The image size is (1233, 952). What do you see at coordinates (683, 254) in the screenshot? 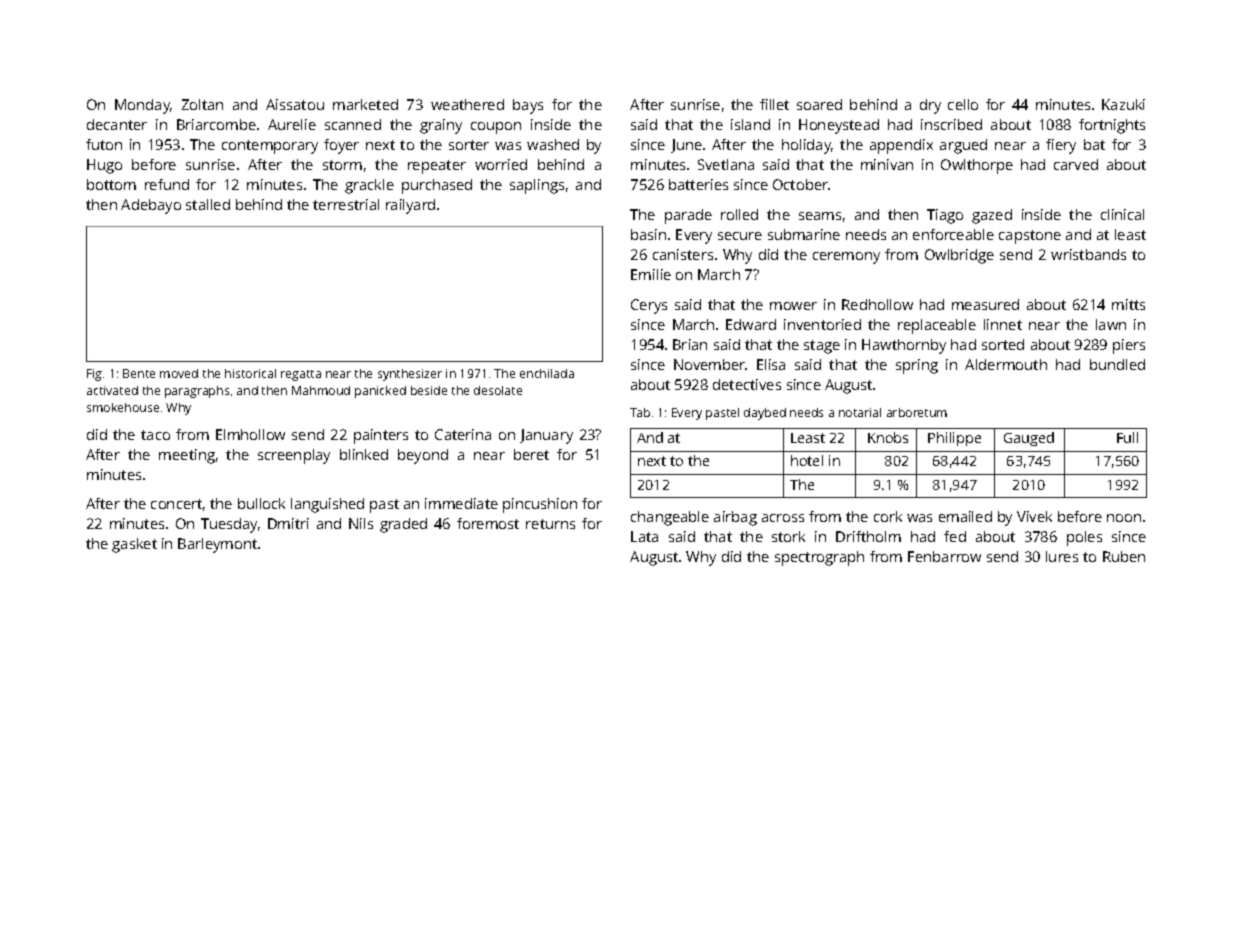
I see `canisters` at bounding box center [683, 254].
